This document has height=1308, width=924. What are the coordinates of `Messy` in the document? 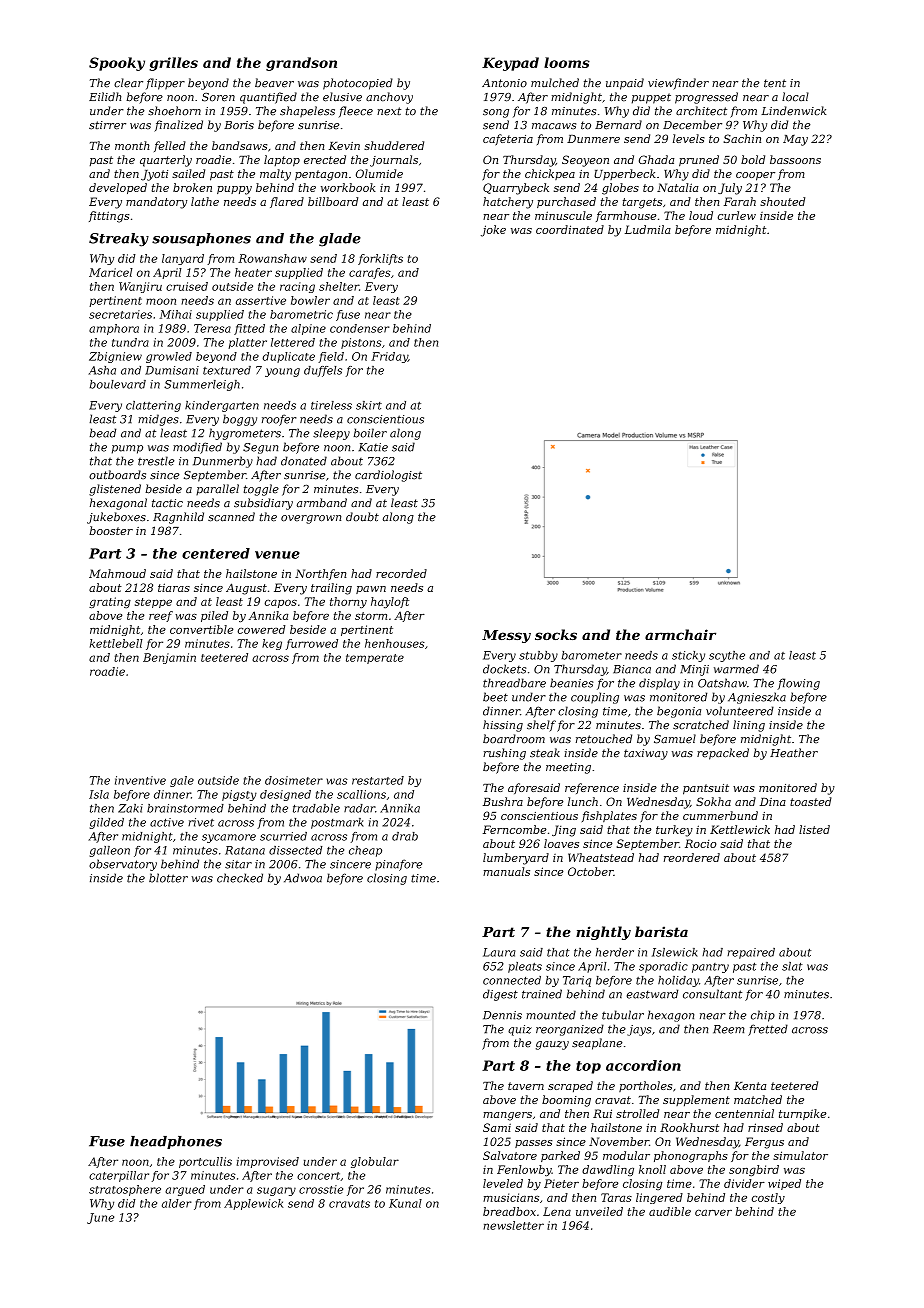 It's located at (506, 636).
